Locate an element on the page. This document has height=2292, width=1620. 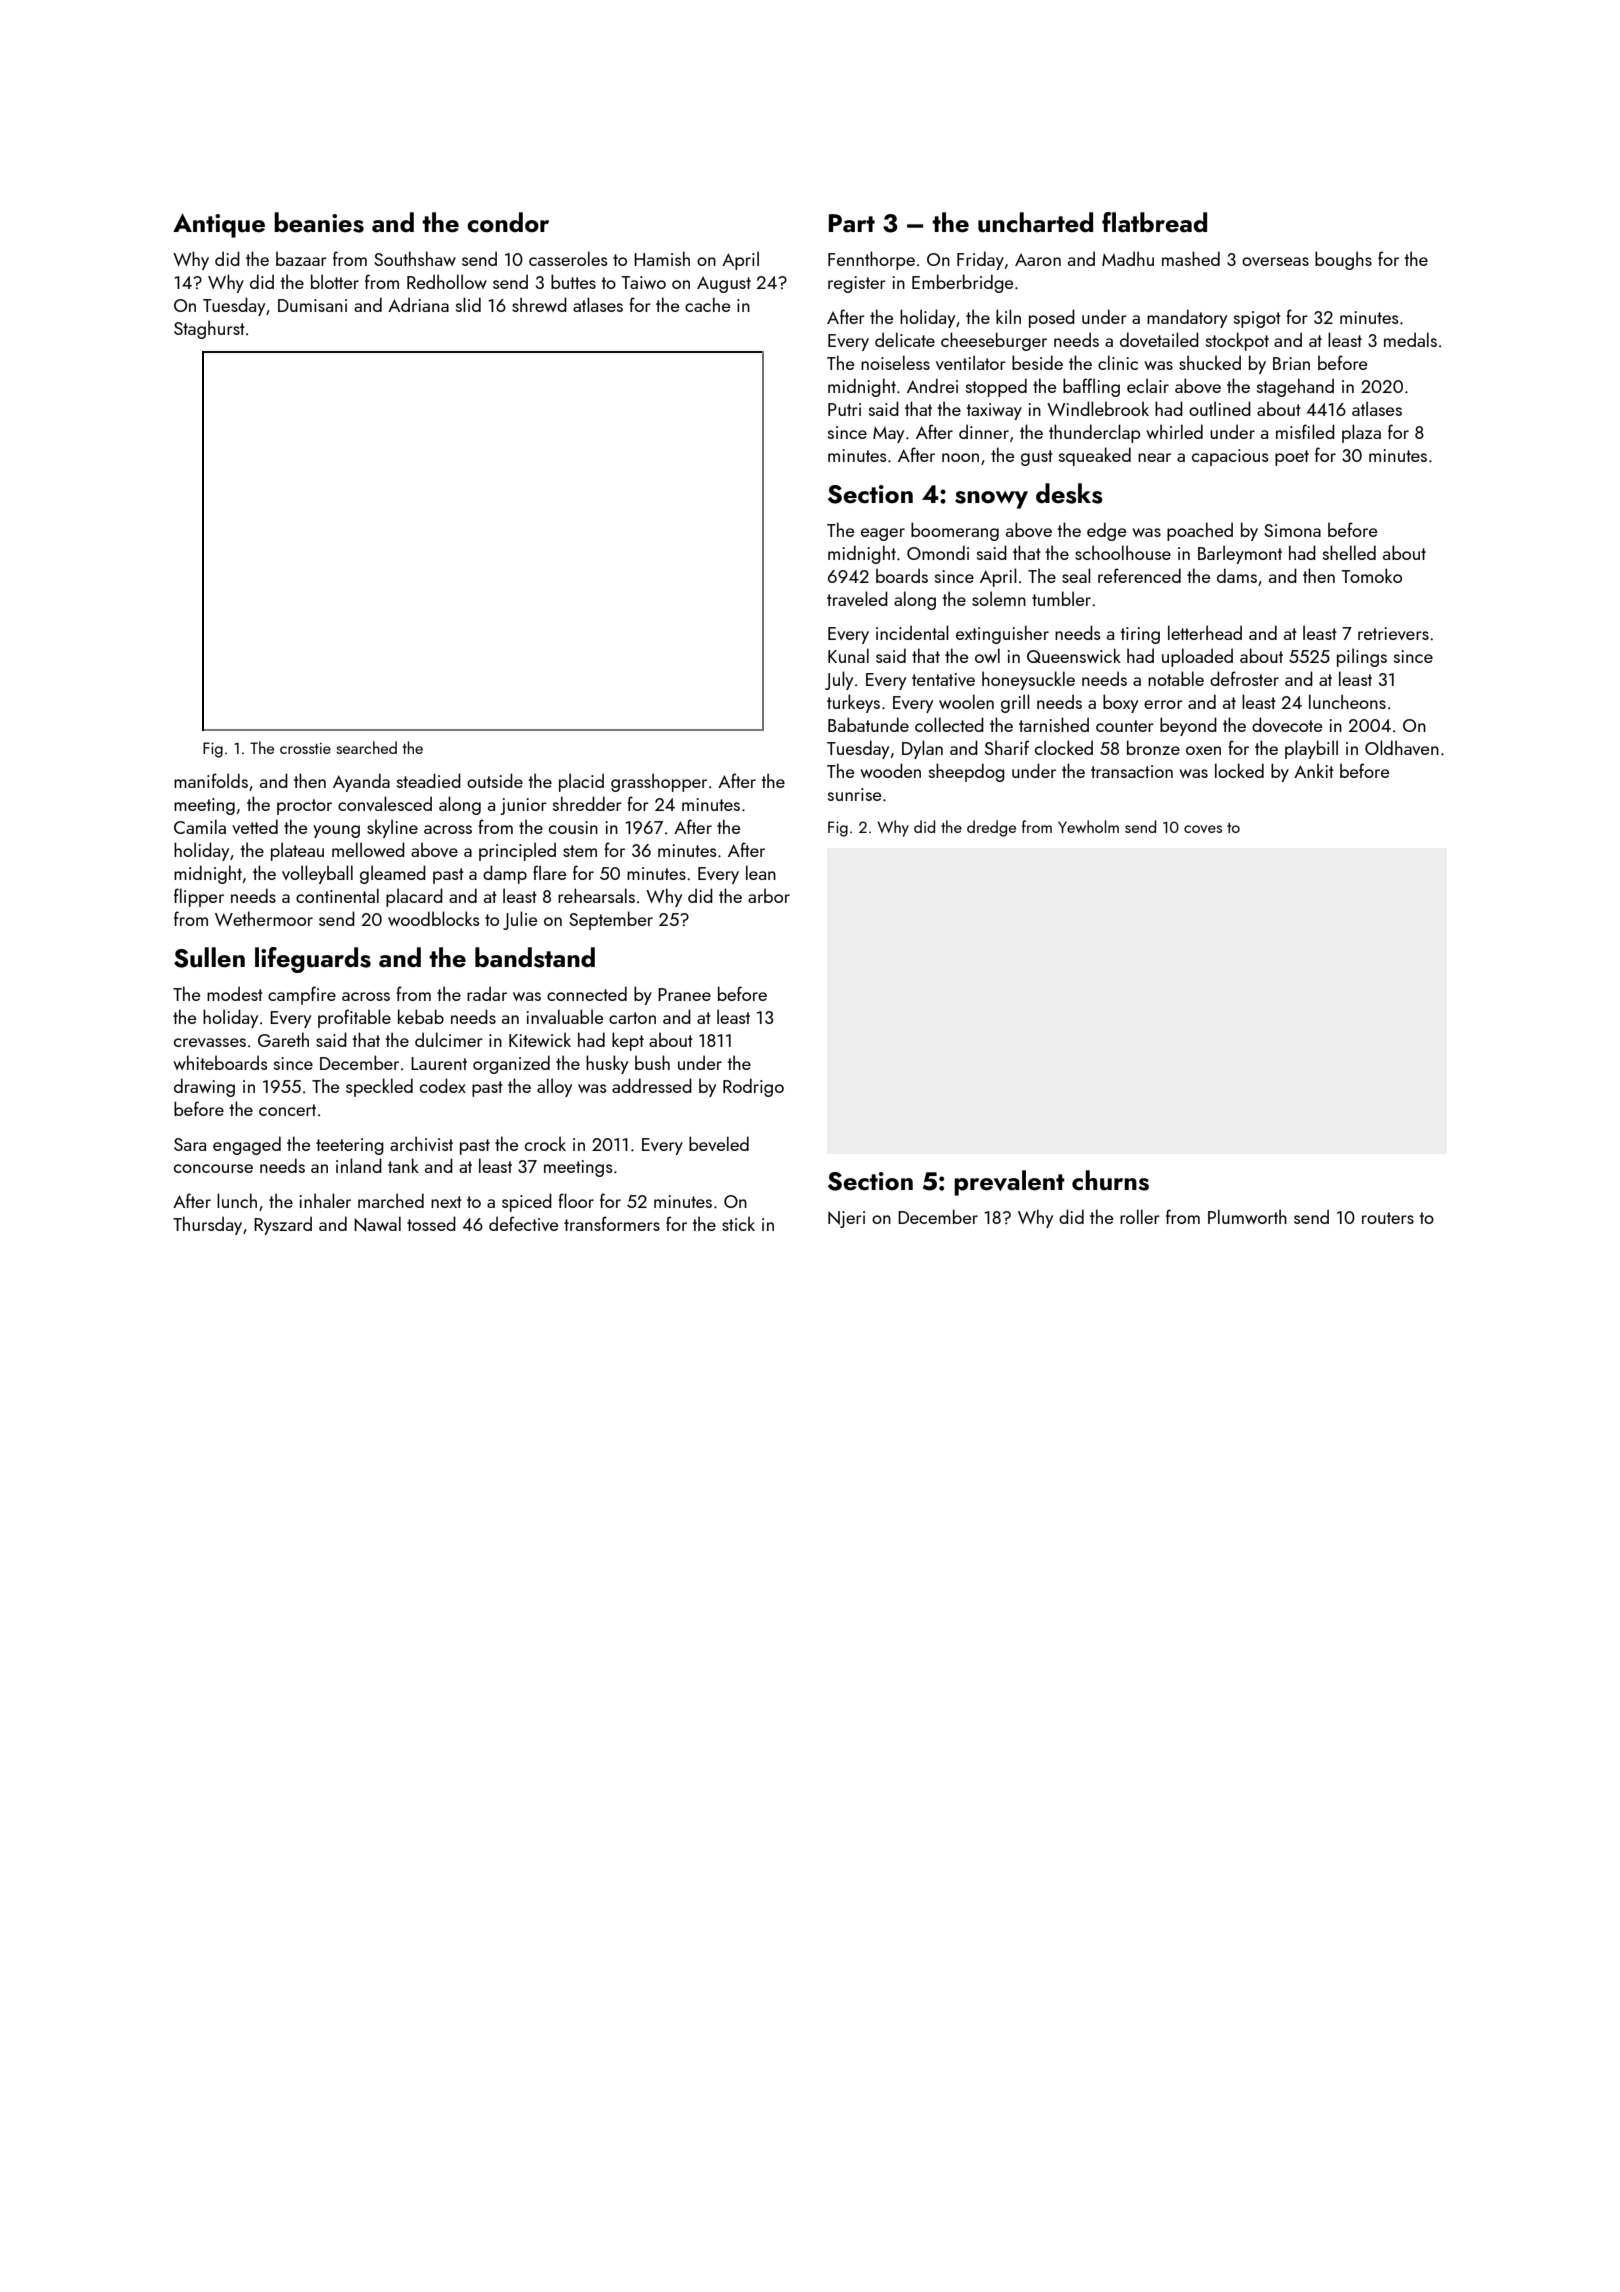
Madhu is located at coordinates (1128, 258).
